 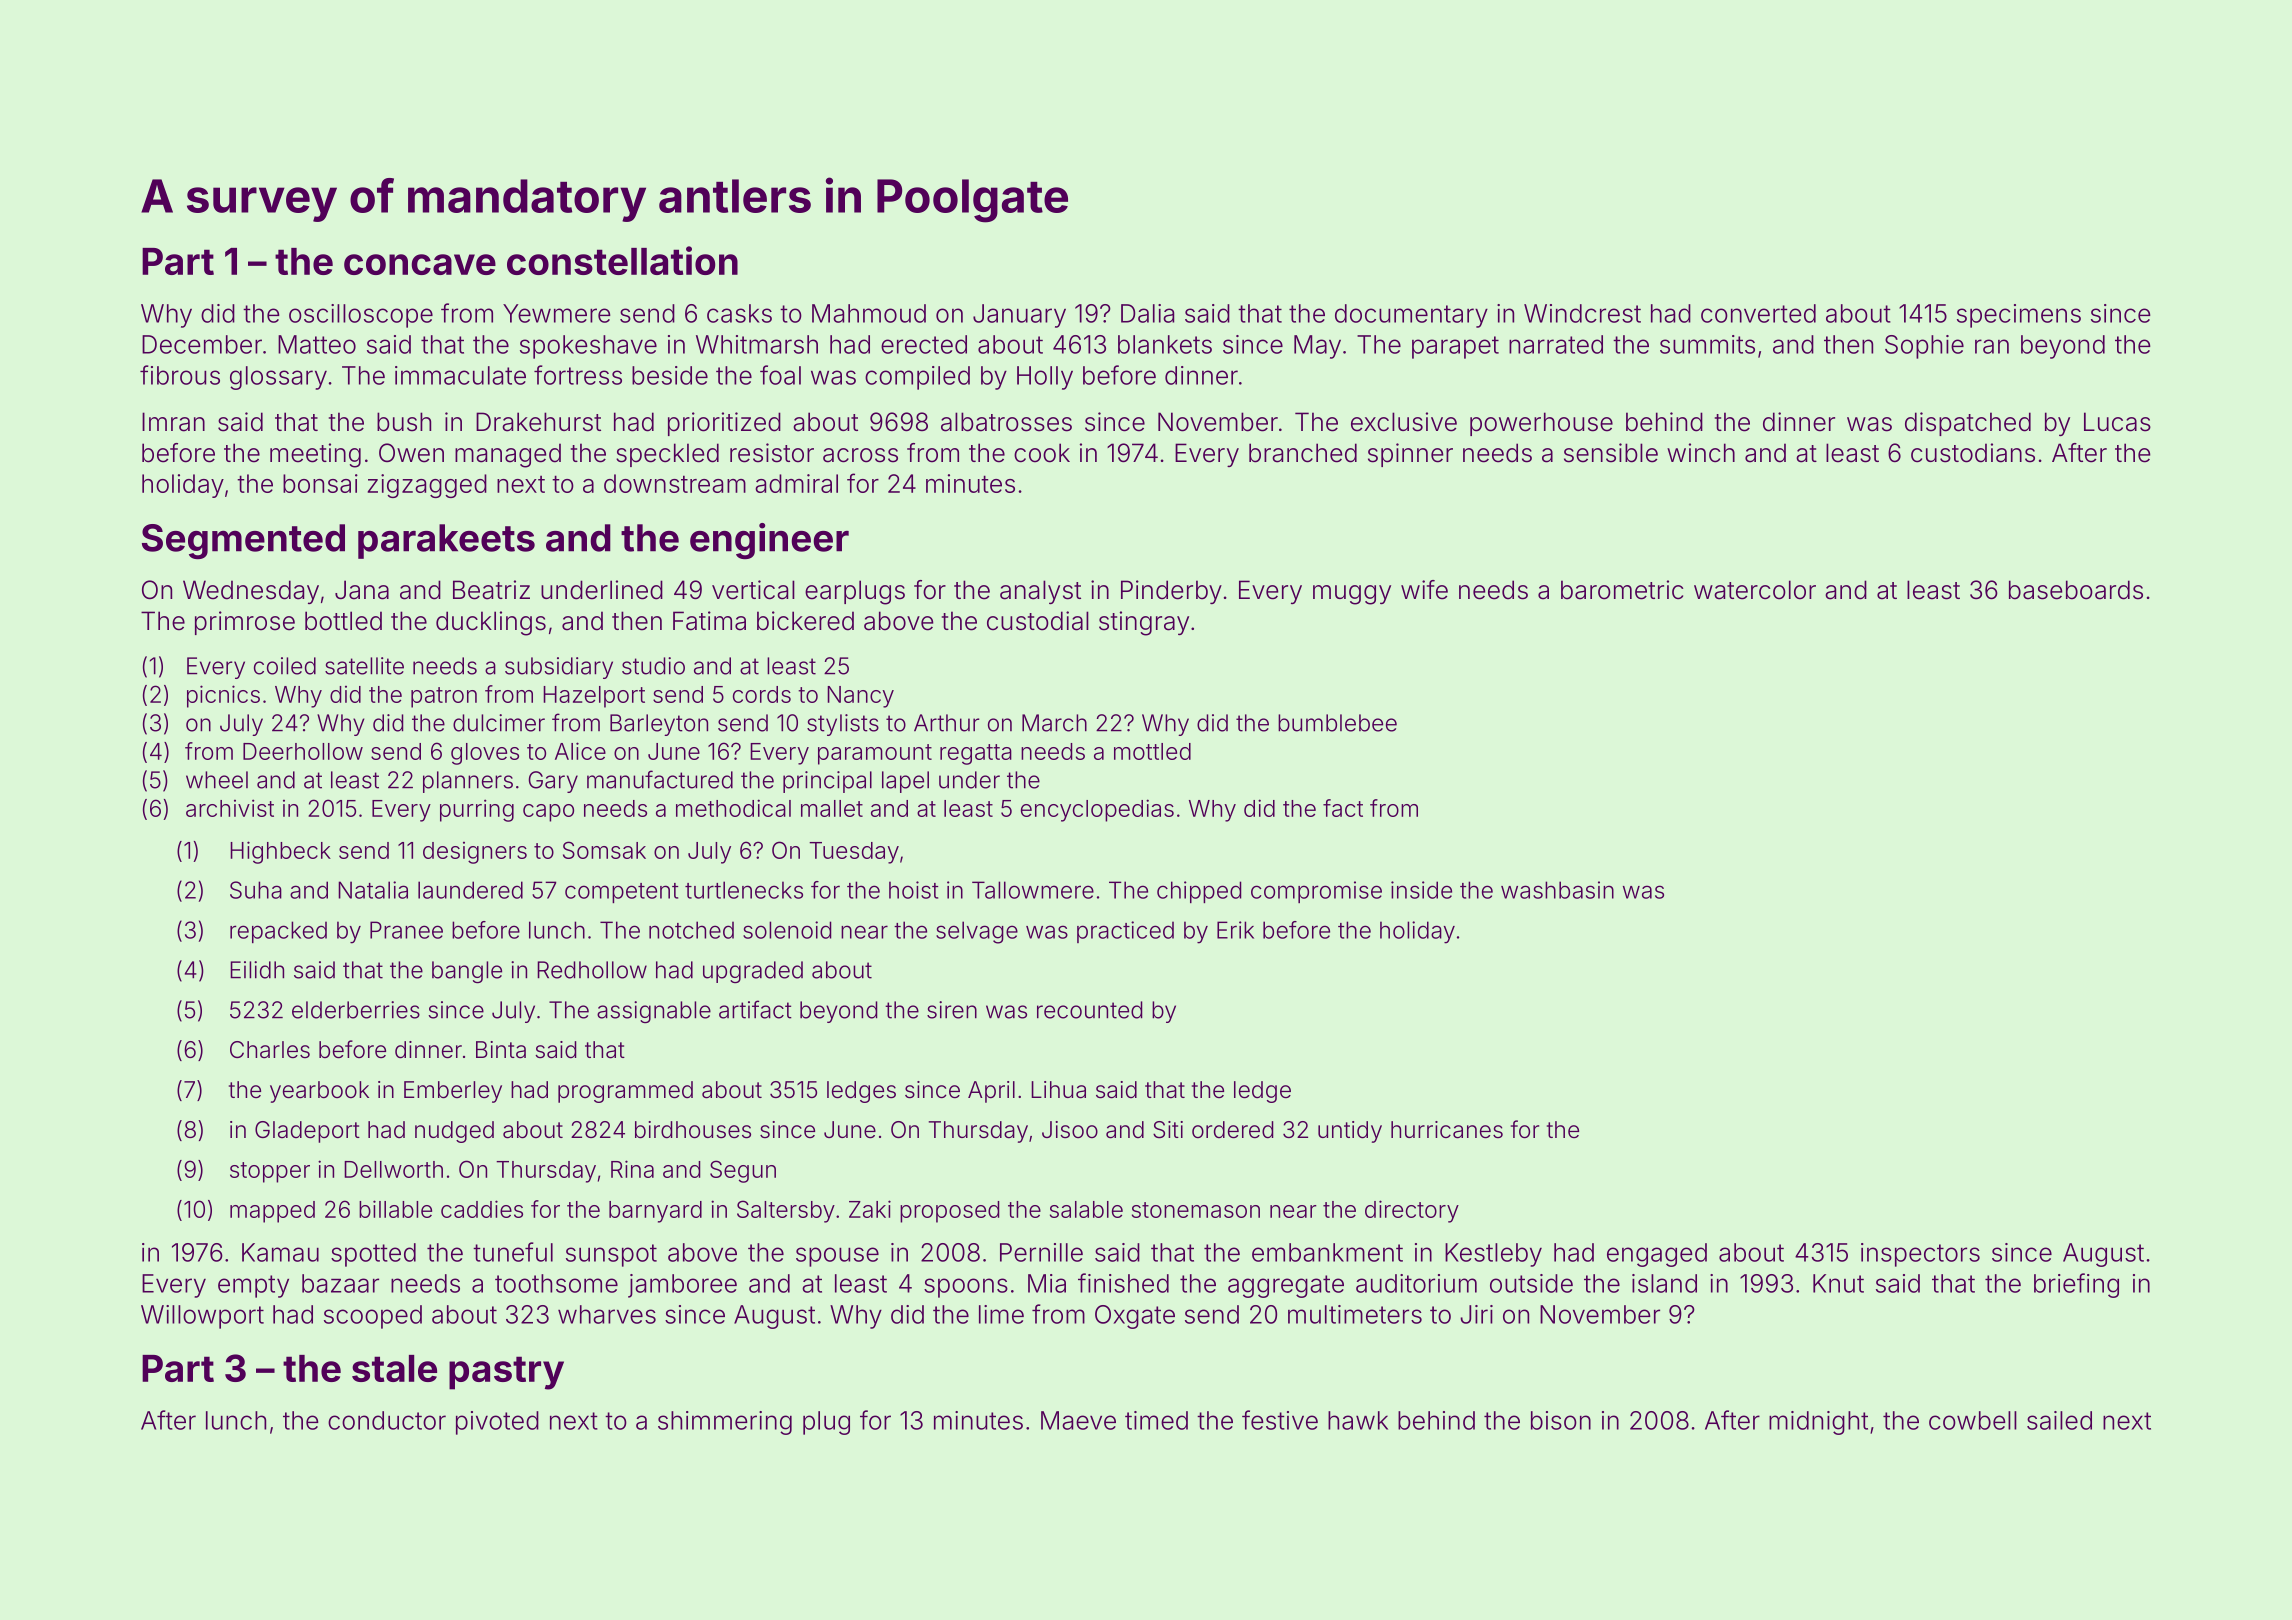 What do you see at coordinates (280, 852) in the image?
I see `Highbeck` at bounding box center [280, 852].
